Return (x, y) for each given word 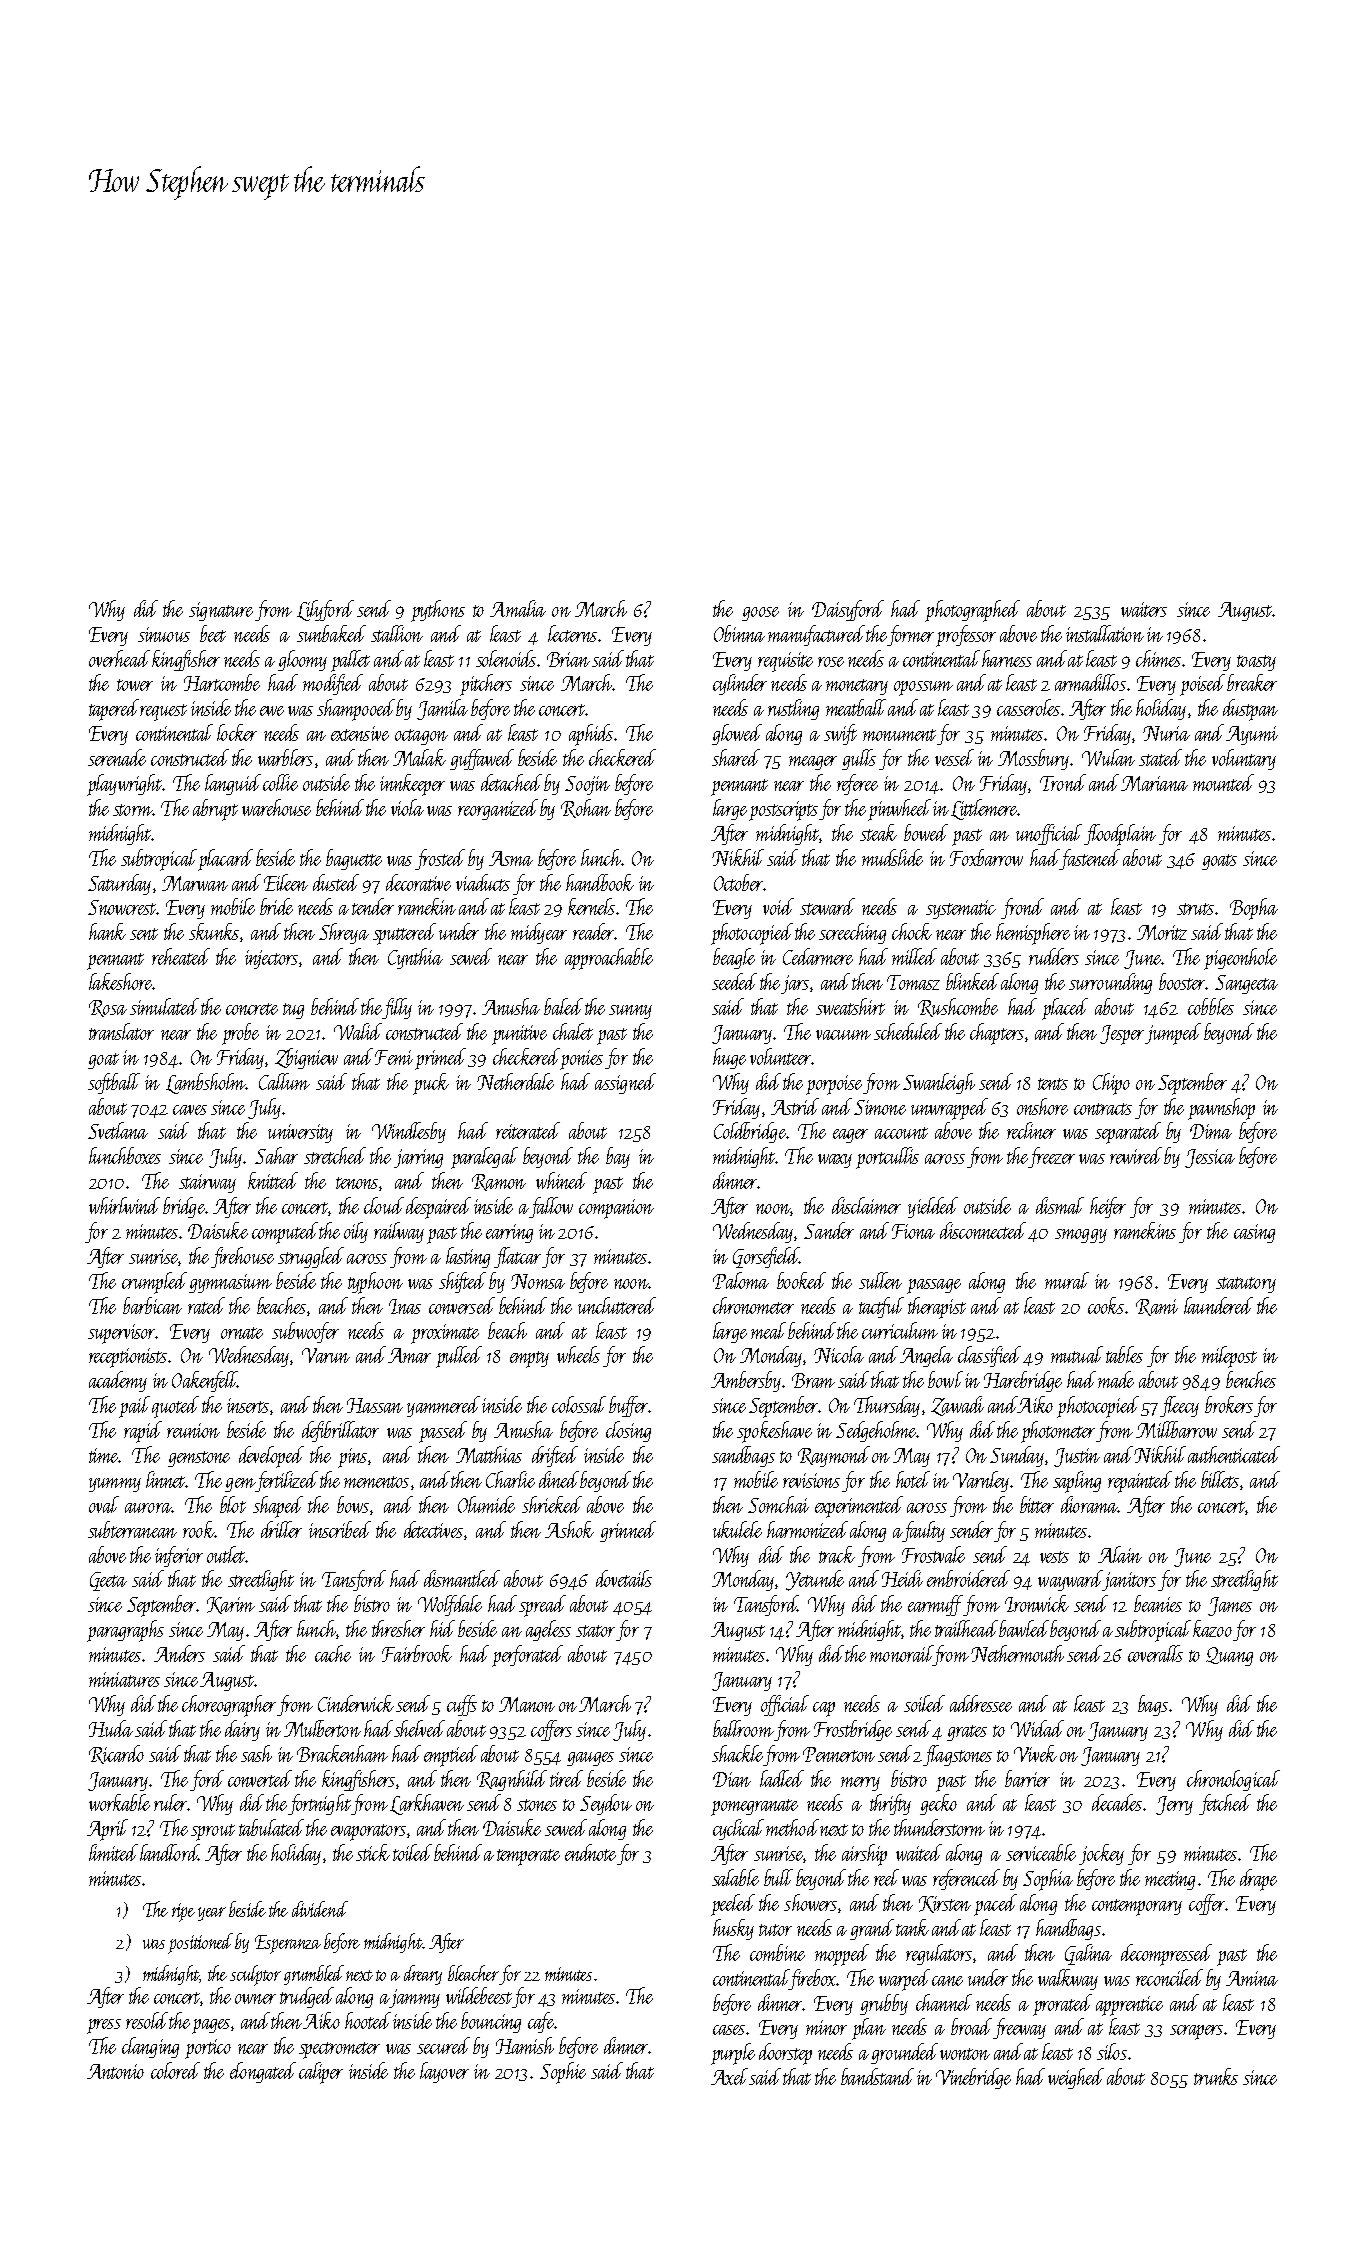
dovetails (624, 1578)
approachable (609, 959)
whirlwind (124, 1205)
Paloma (741, 1280)
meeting (1170, 1880)
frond (1022, 908)
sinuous (164, 634)
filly (397, 1008)
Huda (111, 1728)
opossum (923, 688)
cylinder (740, 684)
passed (443, 1432)
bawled (1024, 1628)
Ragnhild (512, 1780)
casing (1254, 1233)
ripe (183, 1912)
